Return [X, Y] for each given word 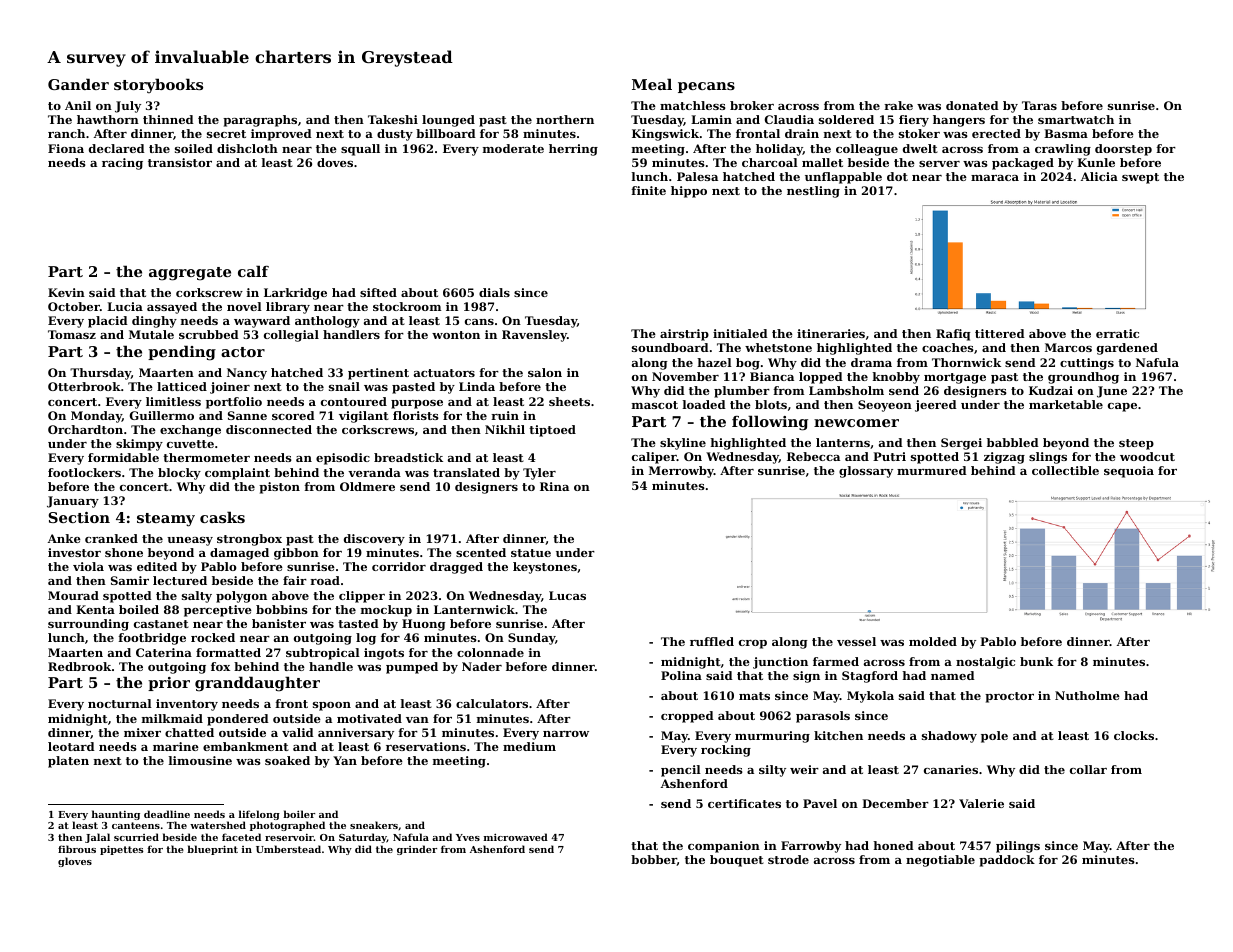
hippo [689, 192]
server [939, 164]
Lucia [125, 306]
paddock [1007, 861]
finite [648, 190]
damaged [239, 554]
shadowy [949, 737]
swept [1140, 178]
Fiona [66, 148]
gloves [75, 862]
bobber [654, 860]
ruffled [712, 641]
